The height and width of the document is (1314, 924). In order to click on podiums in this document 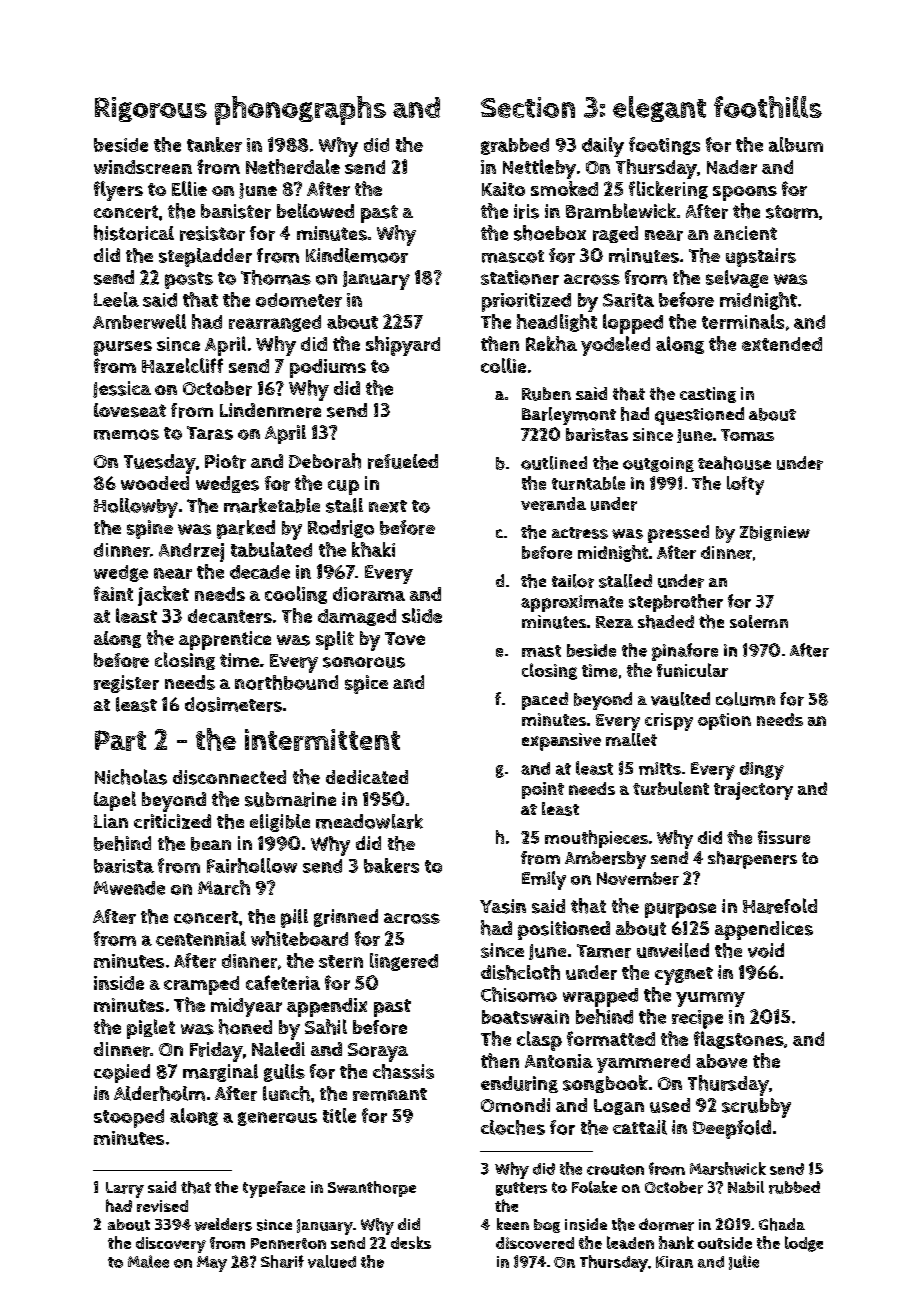, I will do `click(328, 368)`.
